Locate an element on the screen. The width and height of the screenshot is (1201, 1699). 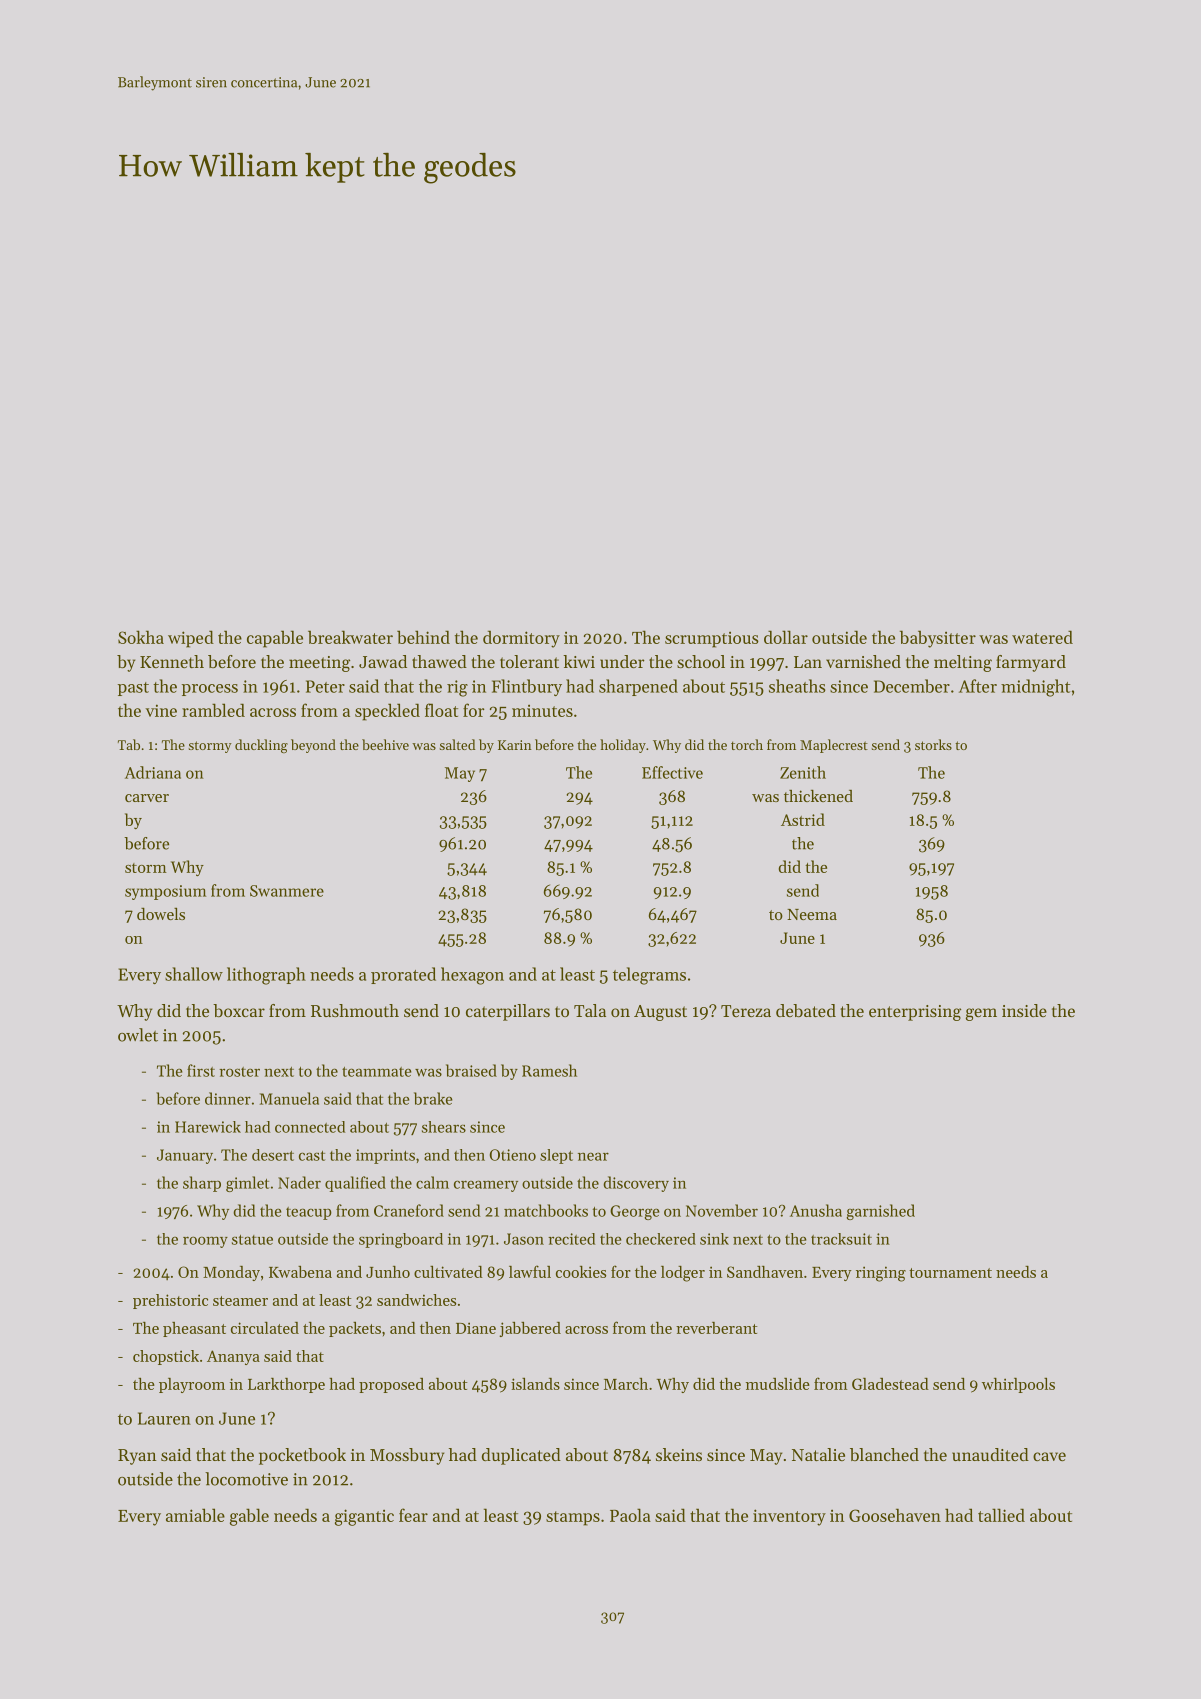
storks is located at coordinates (933, 744).
